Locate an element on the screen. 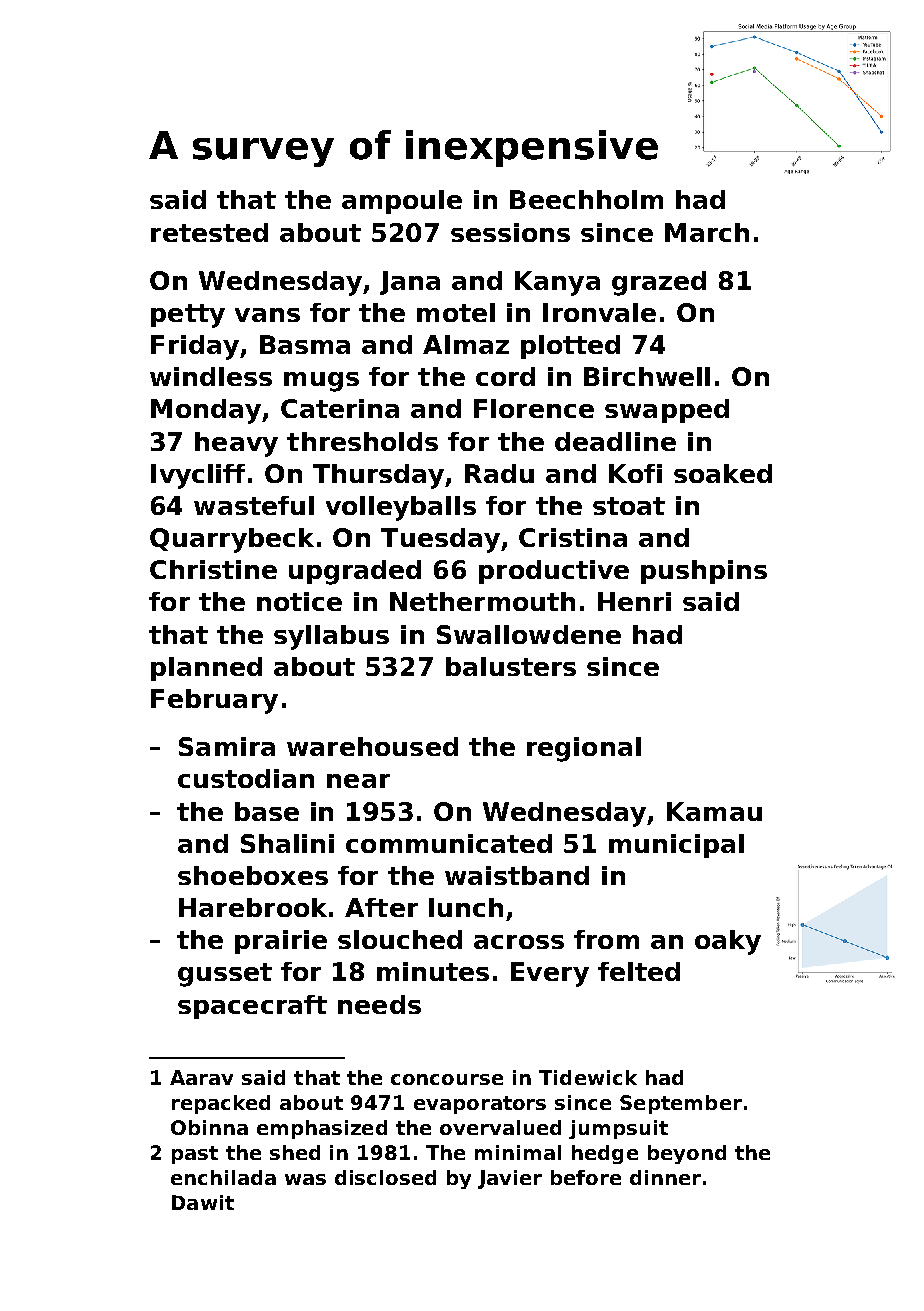  ampoule is located at coordinates (402, 202).
